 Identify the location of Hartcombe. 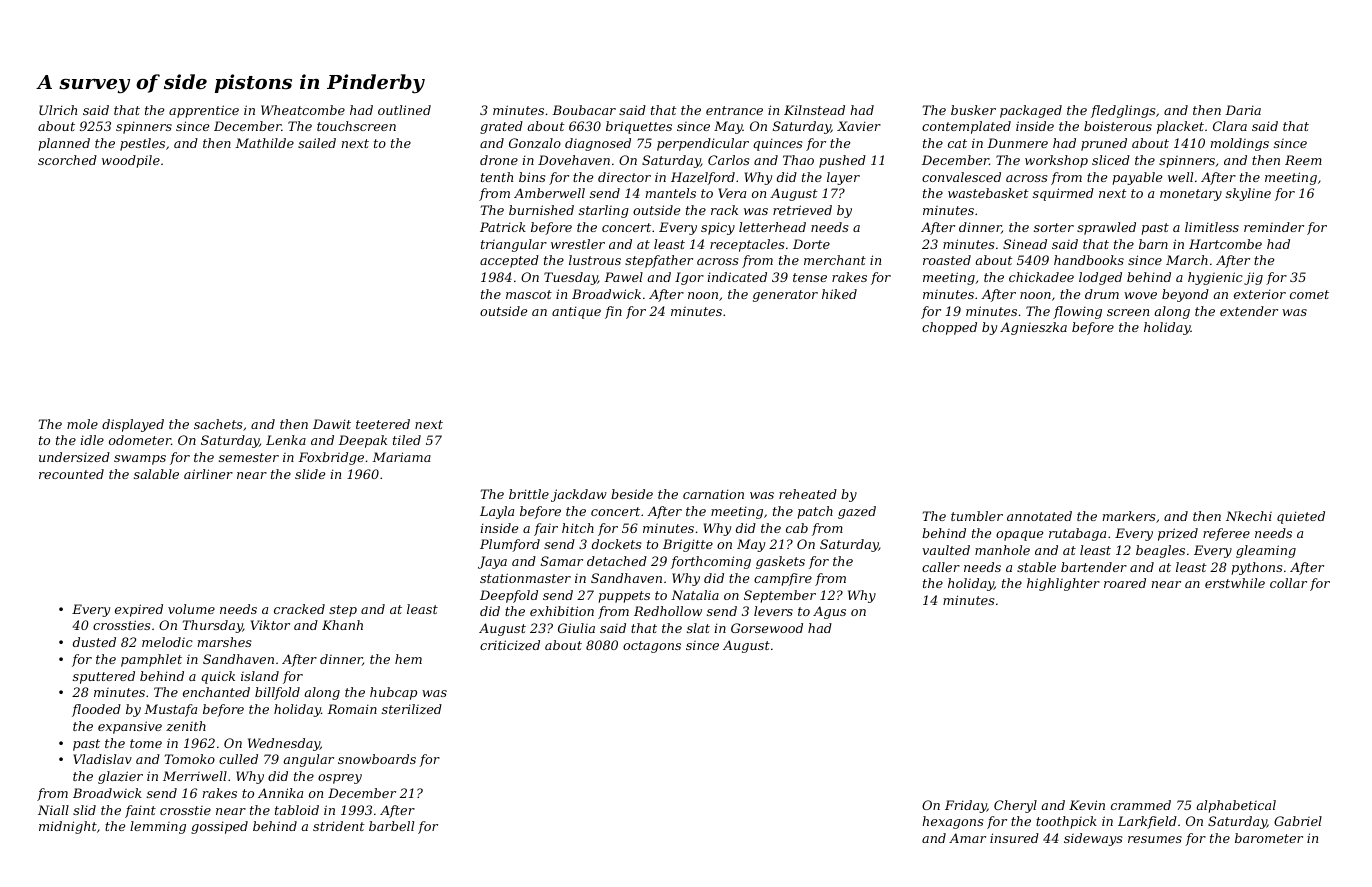
(1225, 244).
